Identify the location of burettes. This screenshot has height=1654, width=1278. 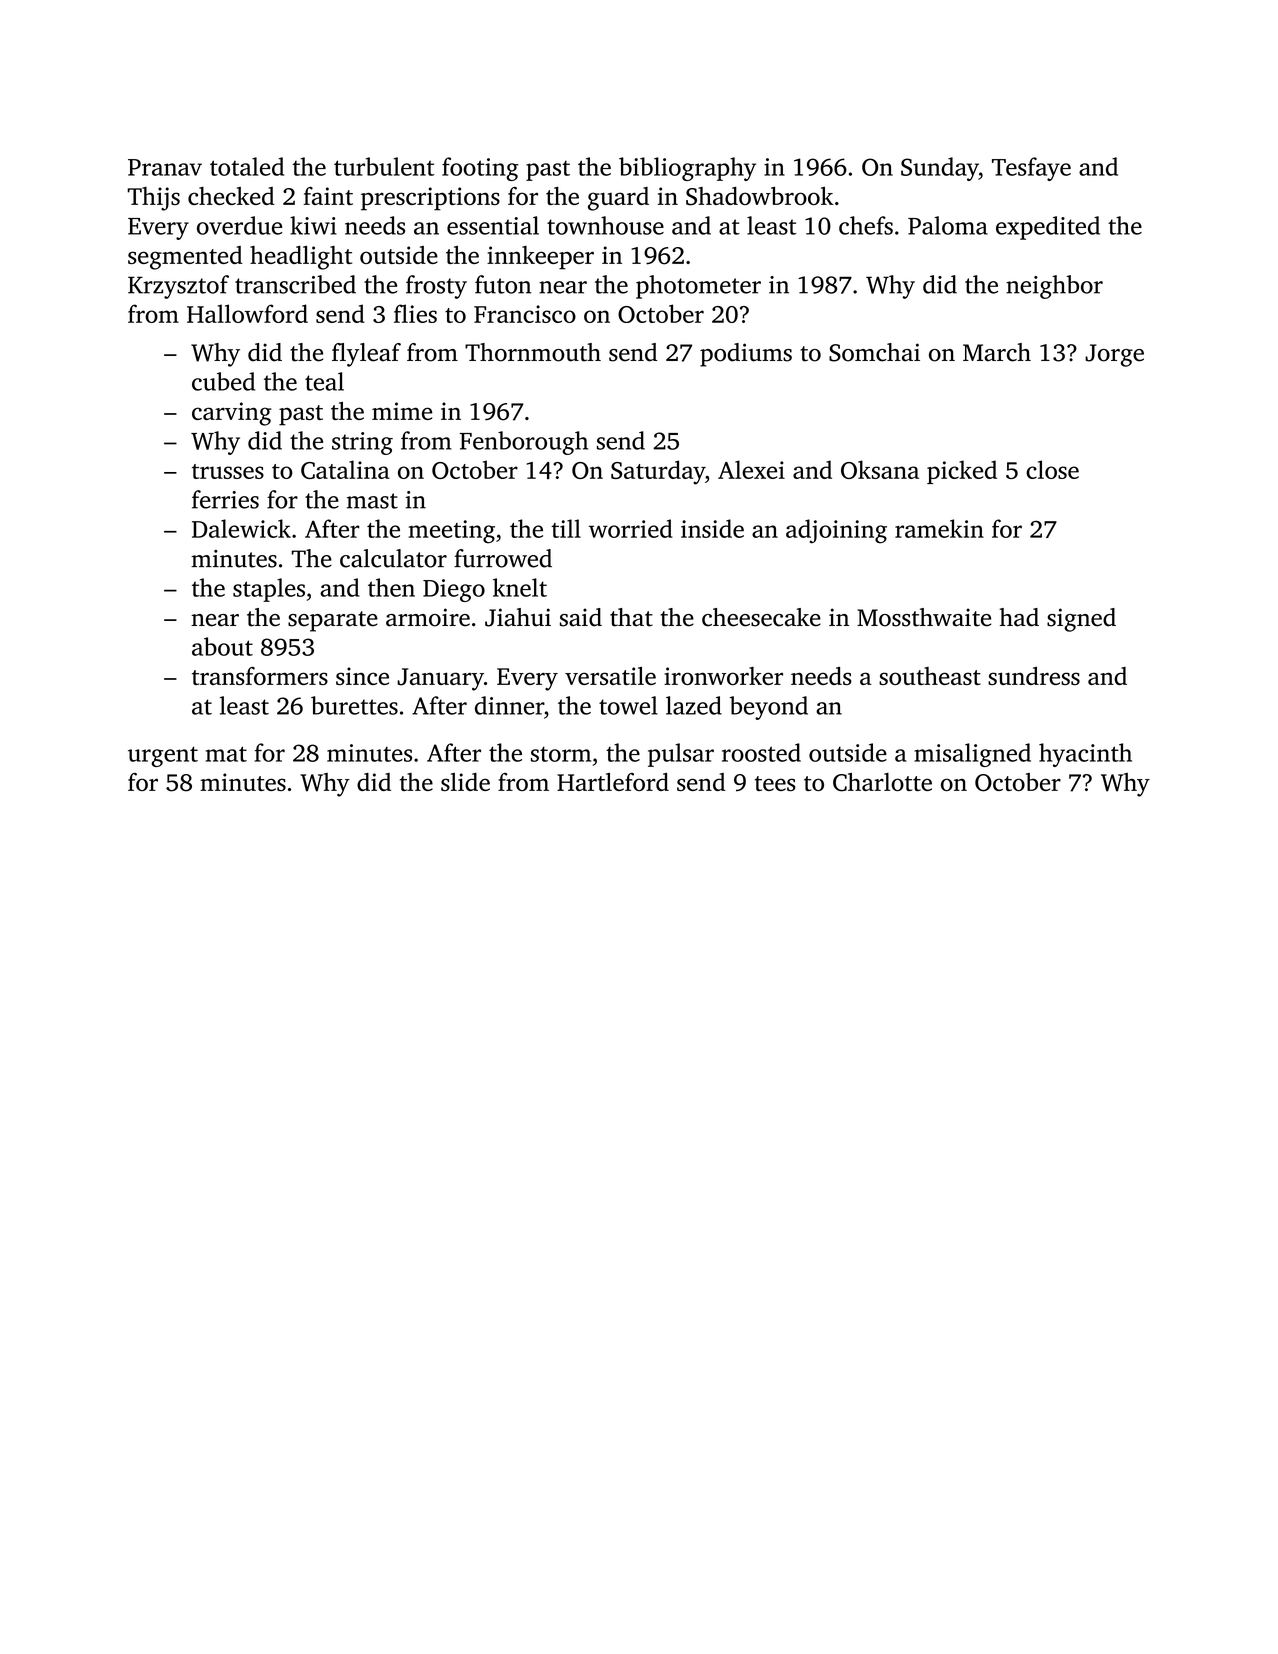
(354, 705).
